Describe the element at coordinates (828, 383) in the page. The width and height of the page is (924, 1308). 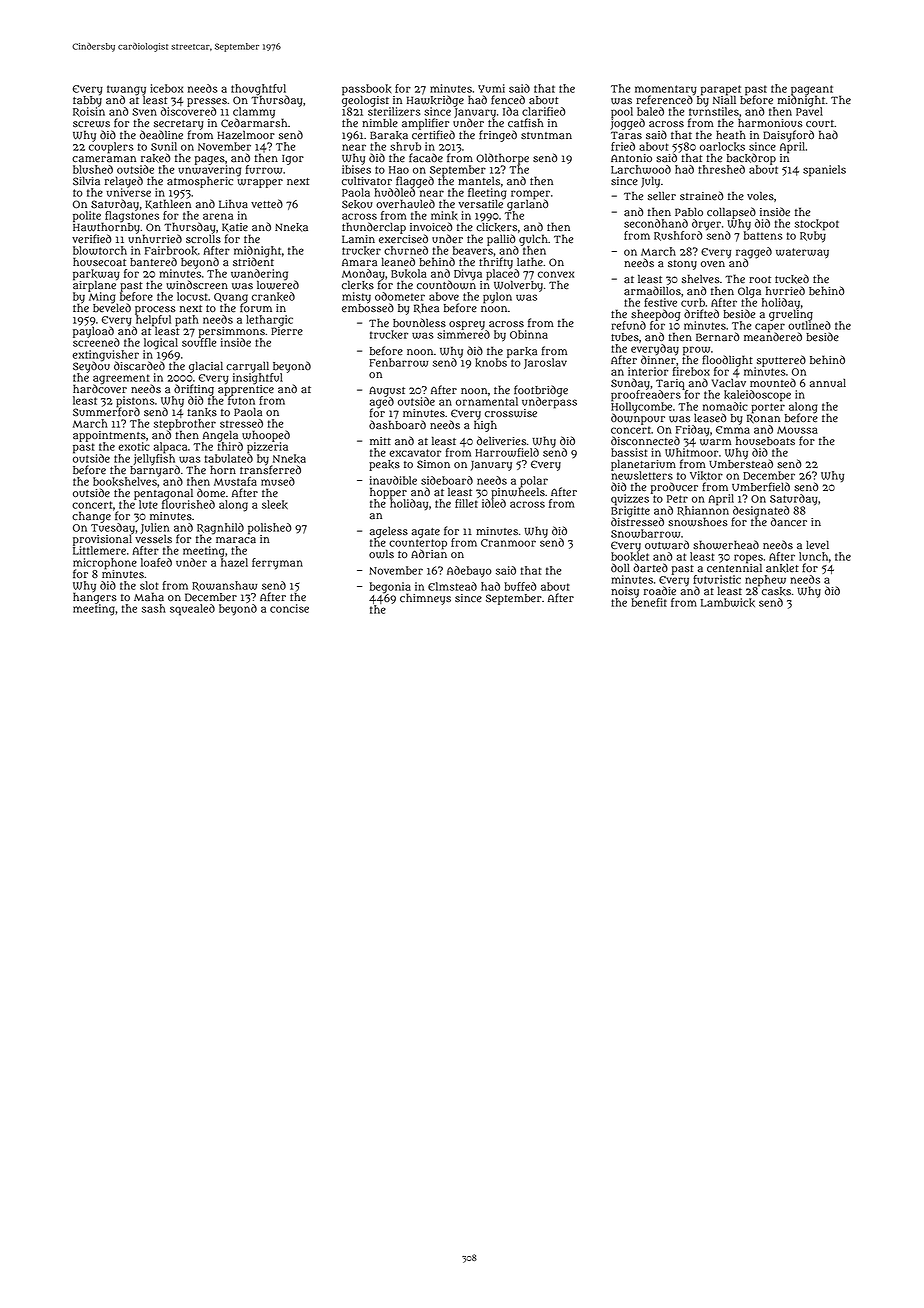
I see `annual` at that location.
